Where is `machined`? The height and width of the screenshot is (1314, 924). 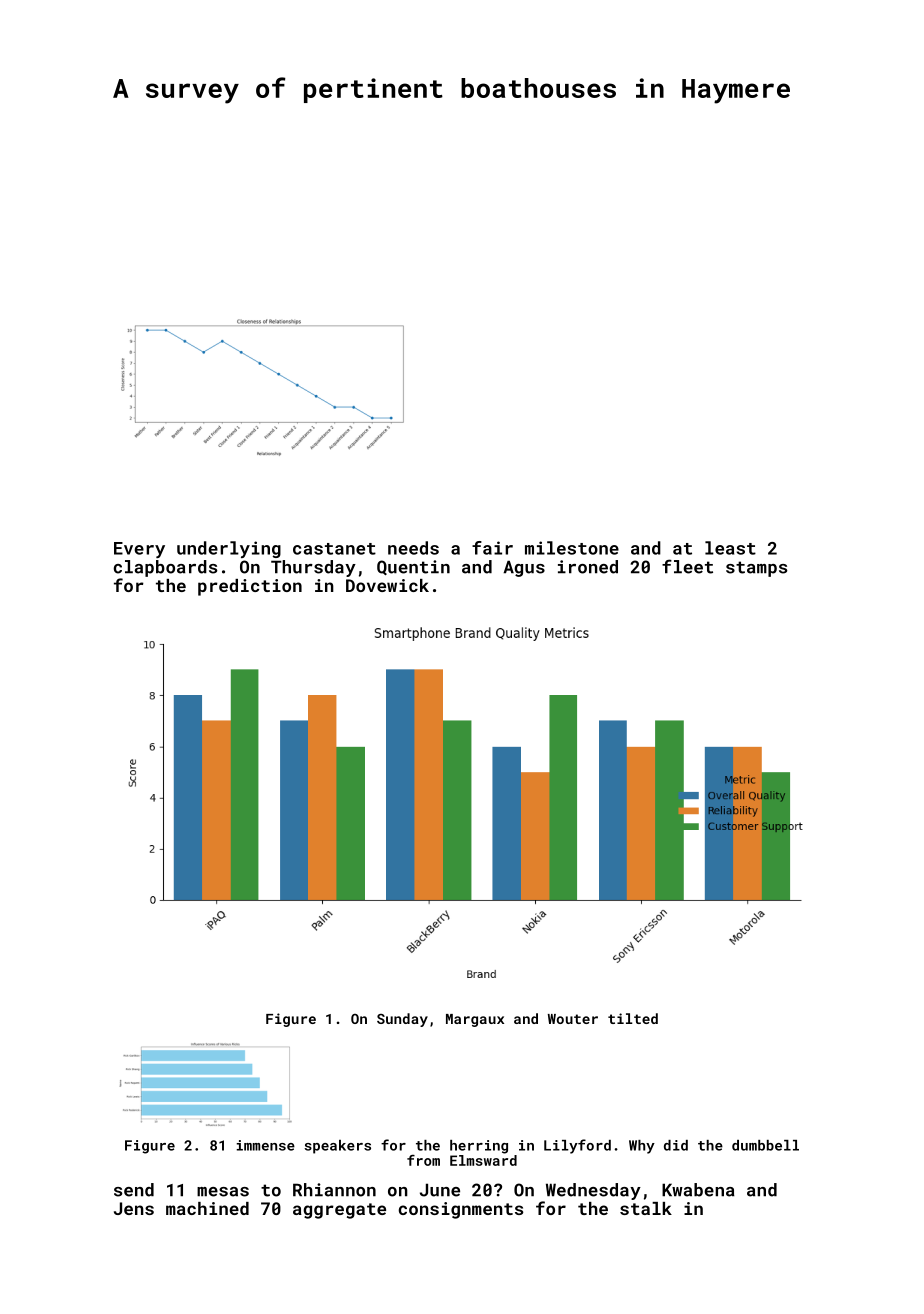 machined is located at coordinates (207, 1208).
